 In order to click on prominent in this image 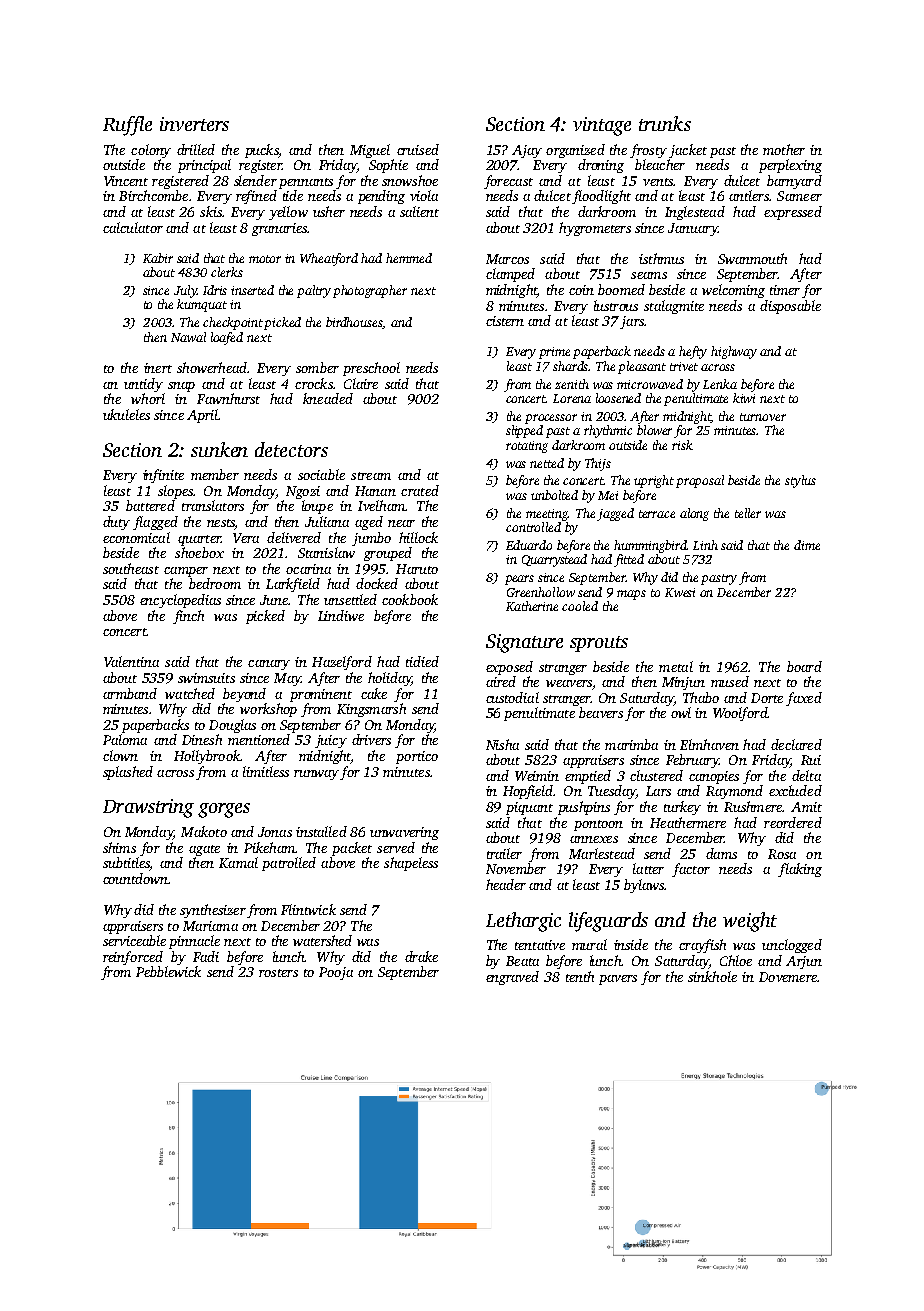, I will do `click(321, 695)`.
